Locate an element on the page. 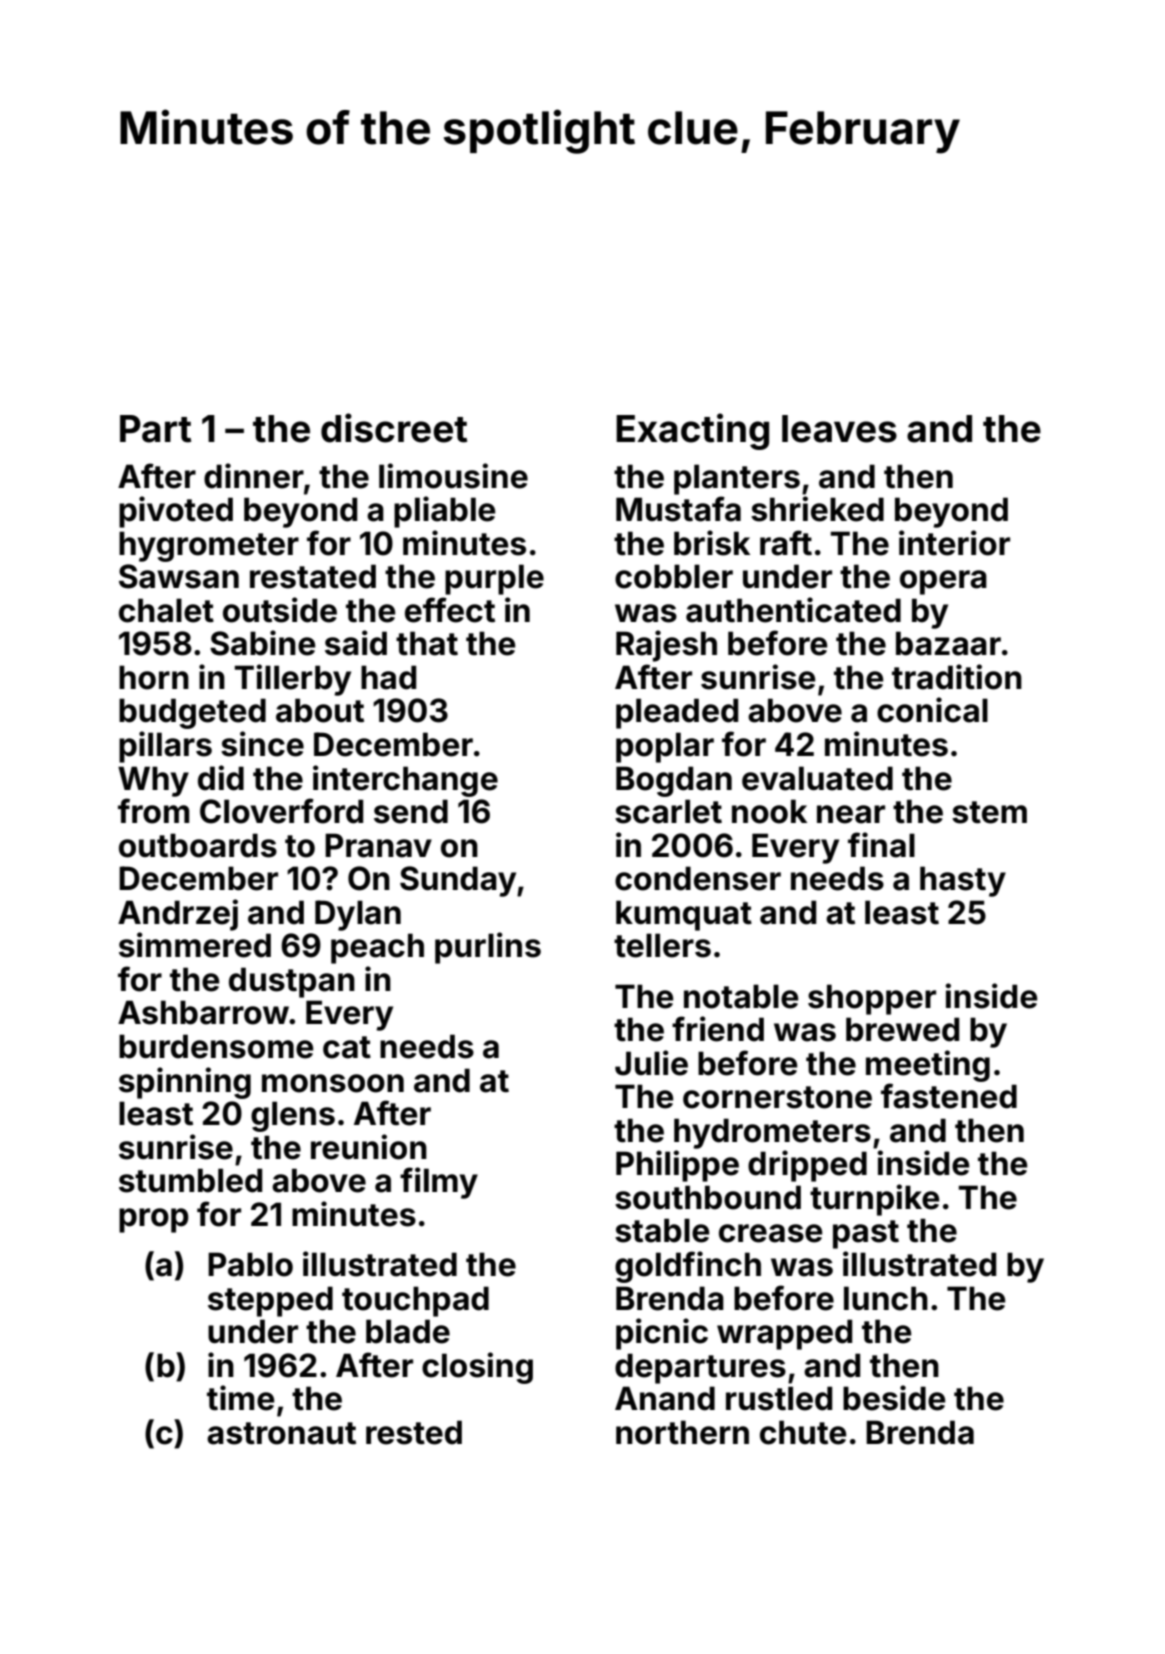 This page has height=1654, width=1165. touchpad is located at coordinates (415, 1301).
